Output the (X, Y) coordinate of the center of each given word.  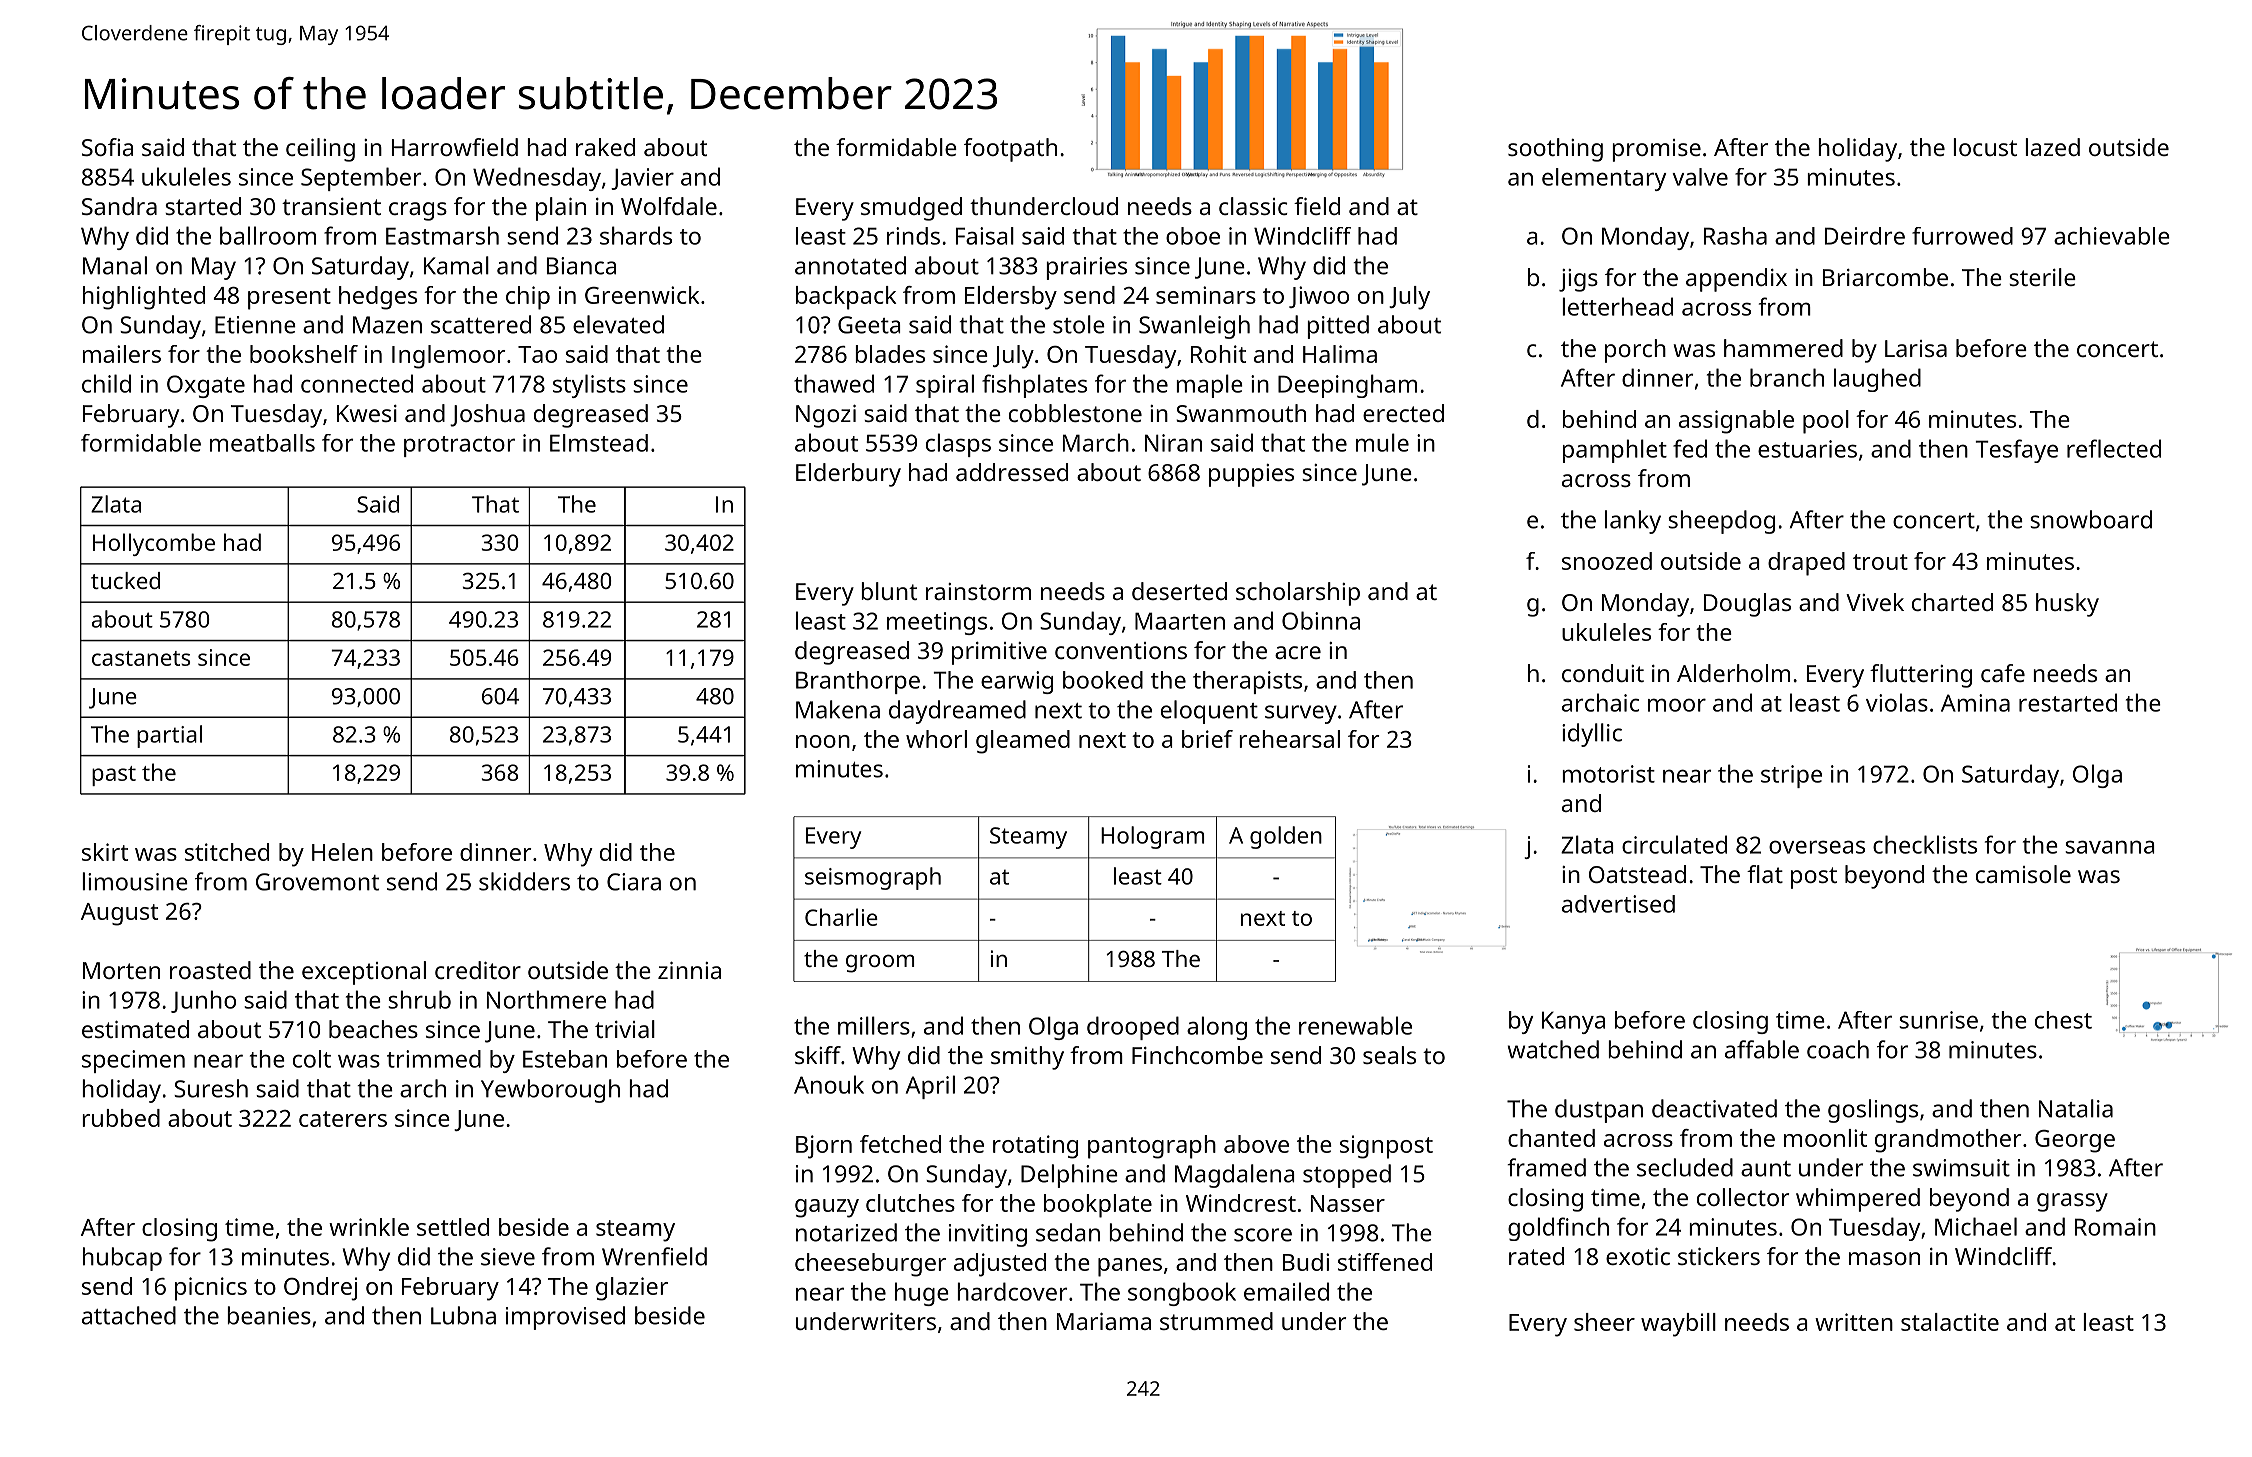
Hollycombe (154, 544)
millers (874, 1025)
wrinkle (369, 1227)
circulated (1674, 844)
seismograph (873, 878)
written (1854, 1322)
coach (1838, 1049)
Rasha (1735, 236)
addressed (1012, 472)
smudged (911, 209)
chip (528, 298)
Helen (342, 852)
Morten (121, 970)
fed (1690, 448)
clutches (910, 1203)
